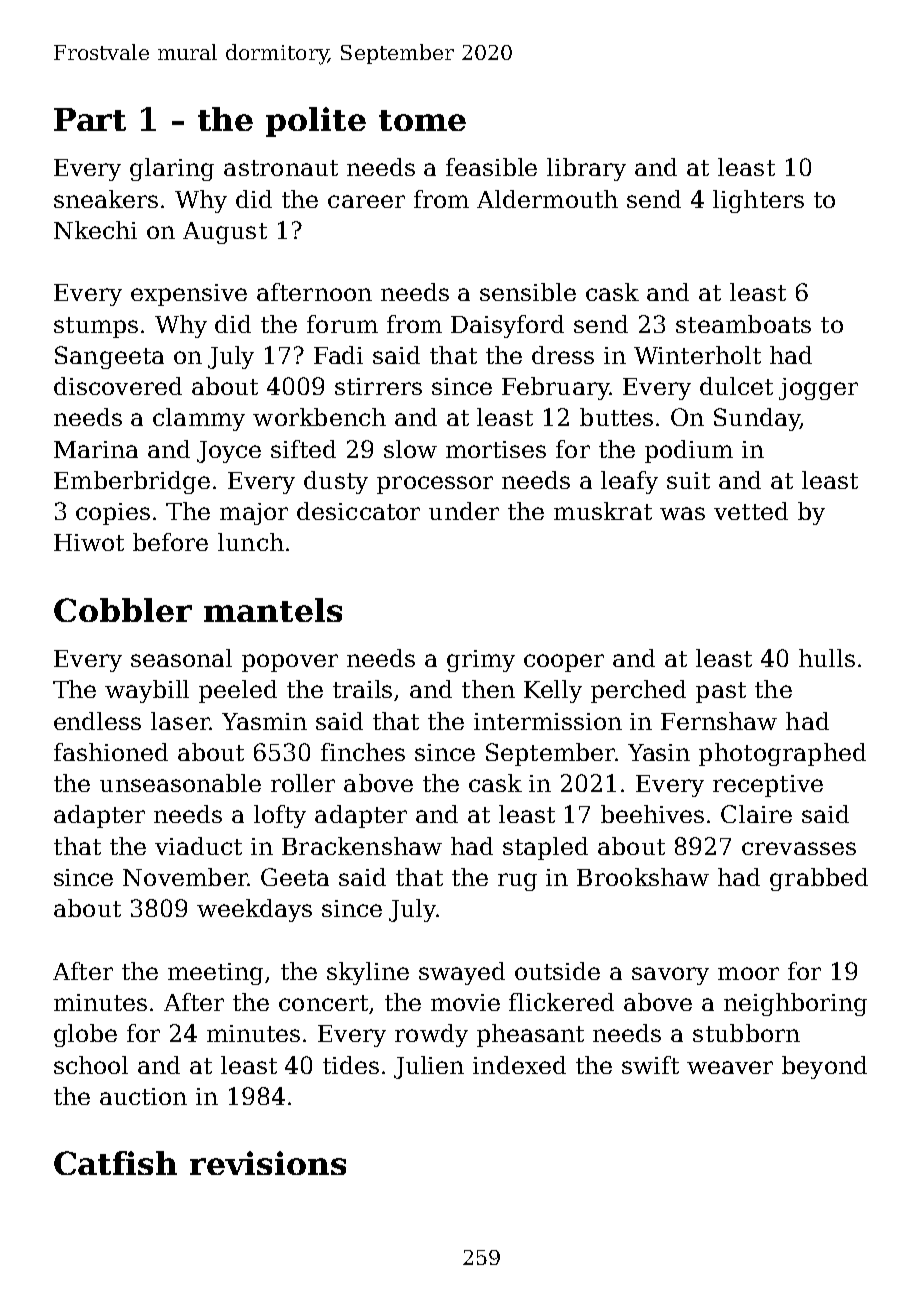  What do you see at coordinates (281, 168) in the document?
I see `astronaut` at bounding box center [281, 168].
